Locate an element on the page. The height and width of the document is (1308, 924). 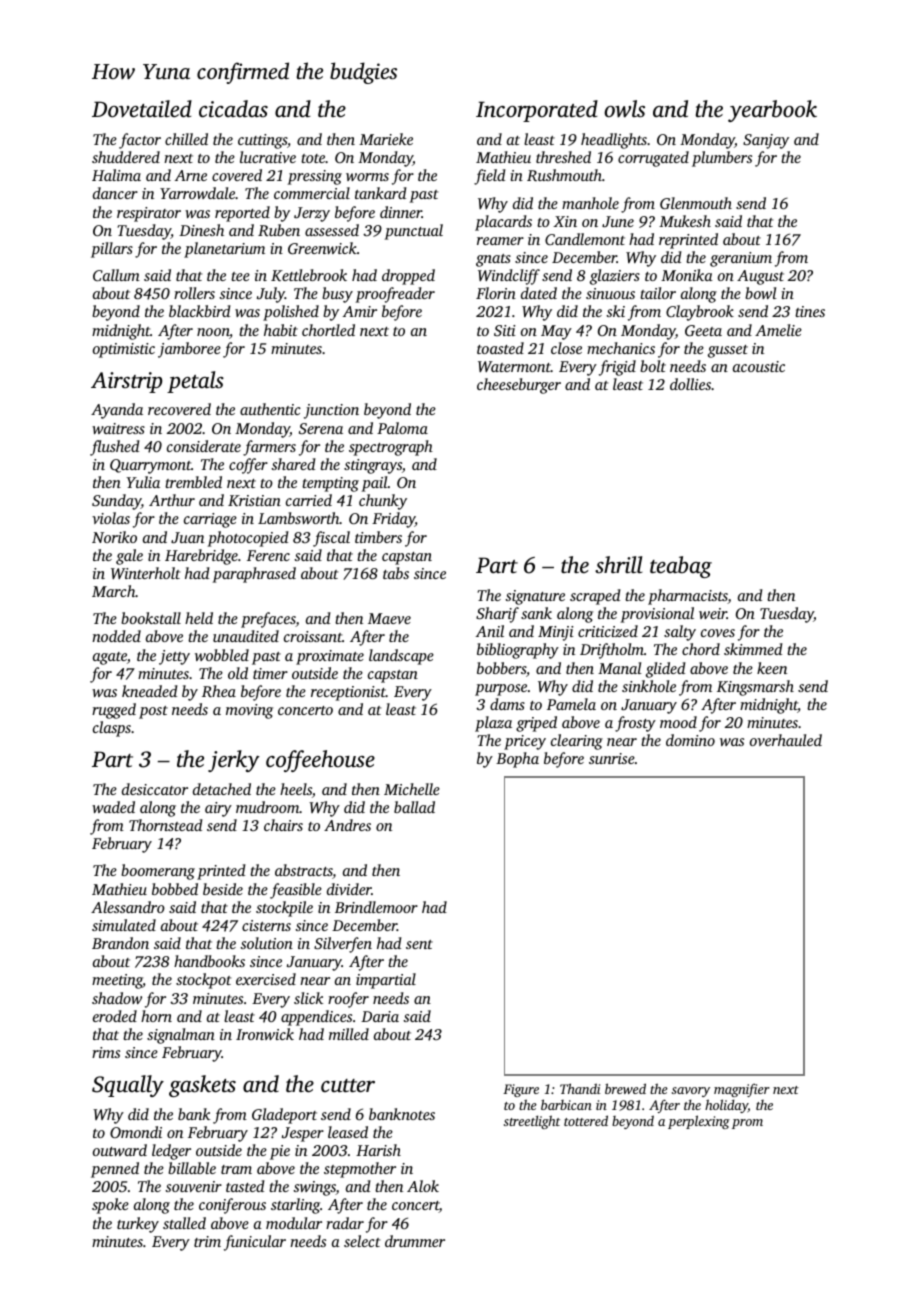
Airstrip is located at coordinates (126, 382).
